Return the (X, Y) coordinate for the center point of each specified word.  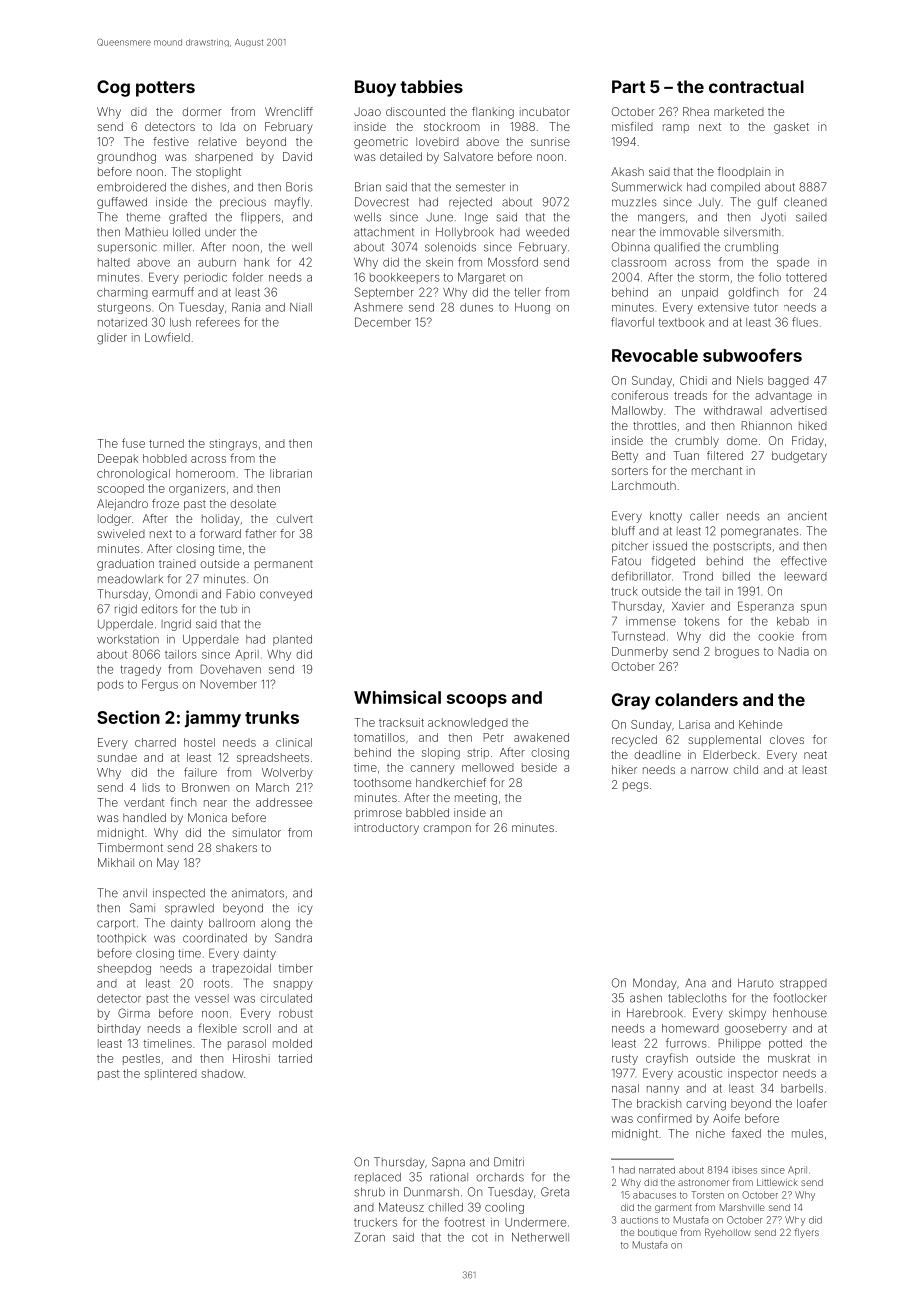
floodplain (744, 172)
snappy (293, 985)
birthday (119, 1029)
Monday (655, 984)
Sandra (293, 938)
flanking (493, 113)
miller (178, 247)
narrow (709, 770)
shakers (236, 847)
